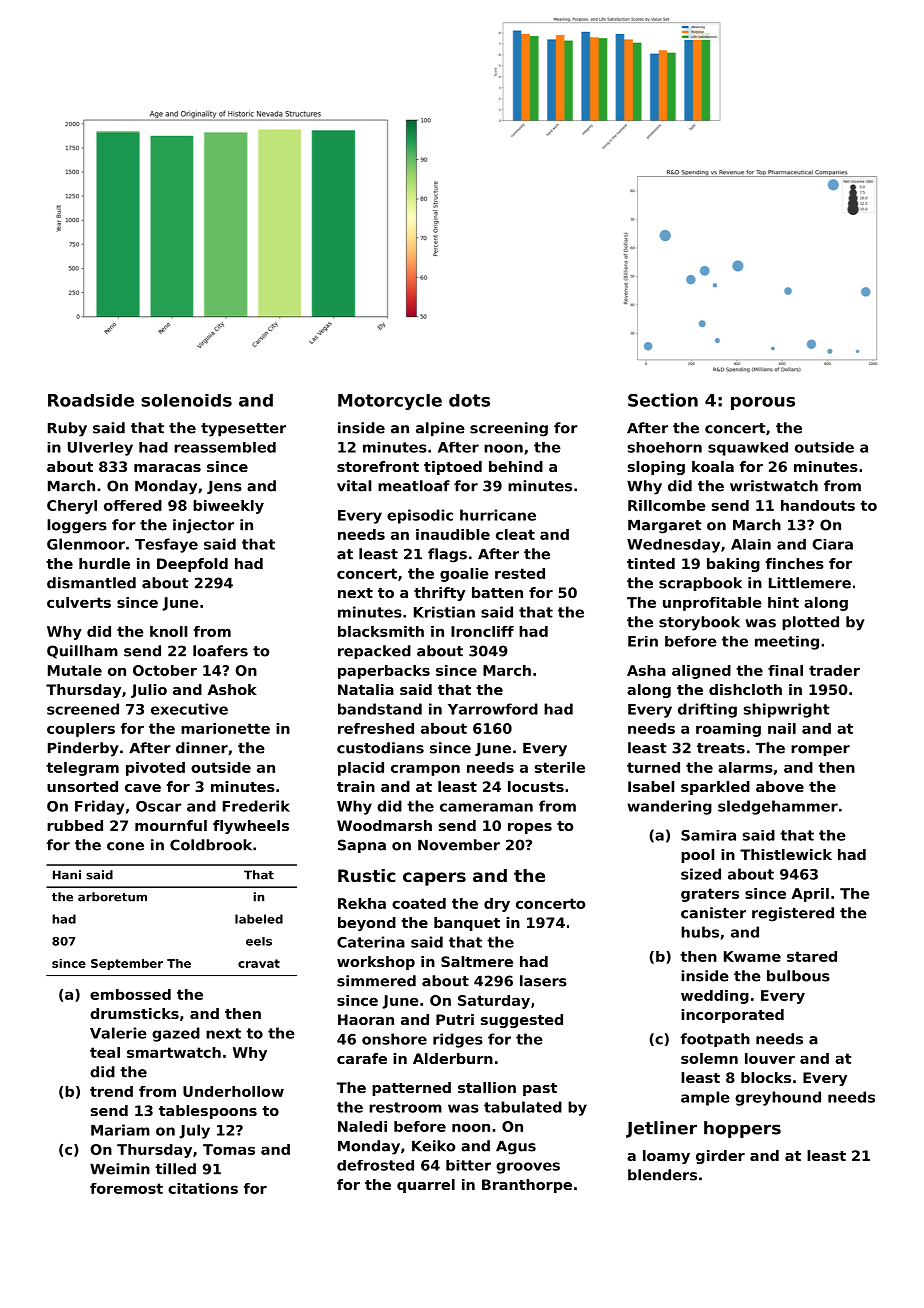  I want to click on behind, so click(516, 466).
